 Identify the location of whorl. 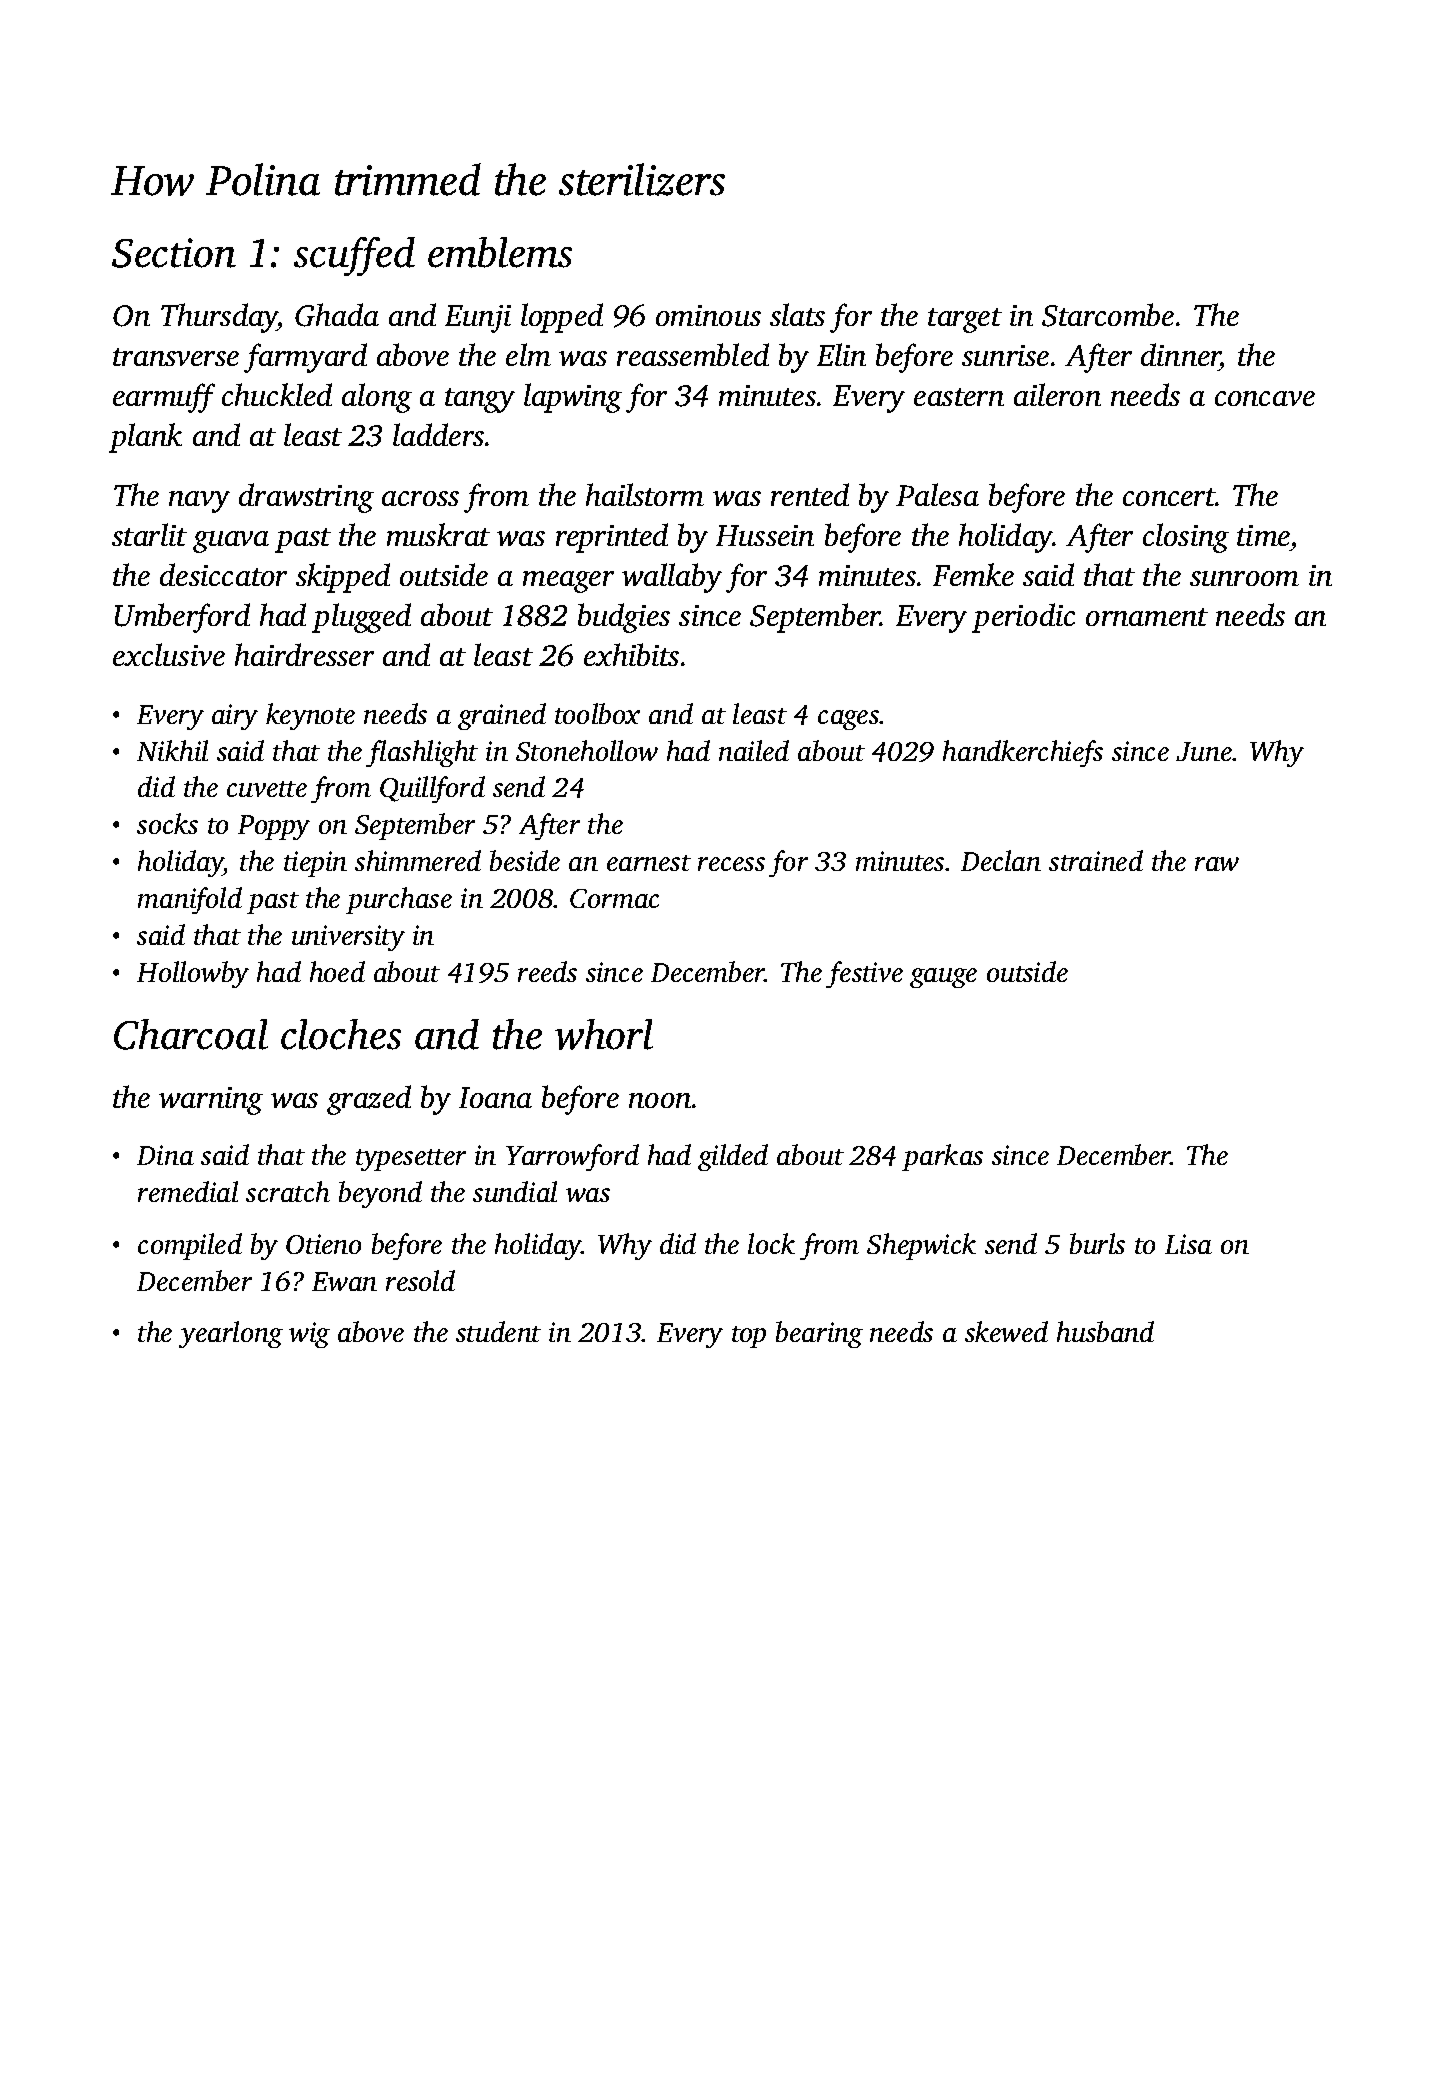
(604, 1034).
